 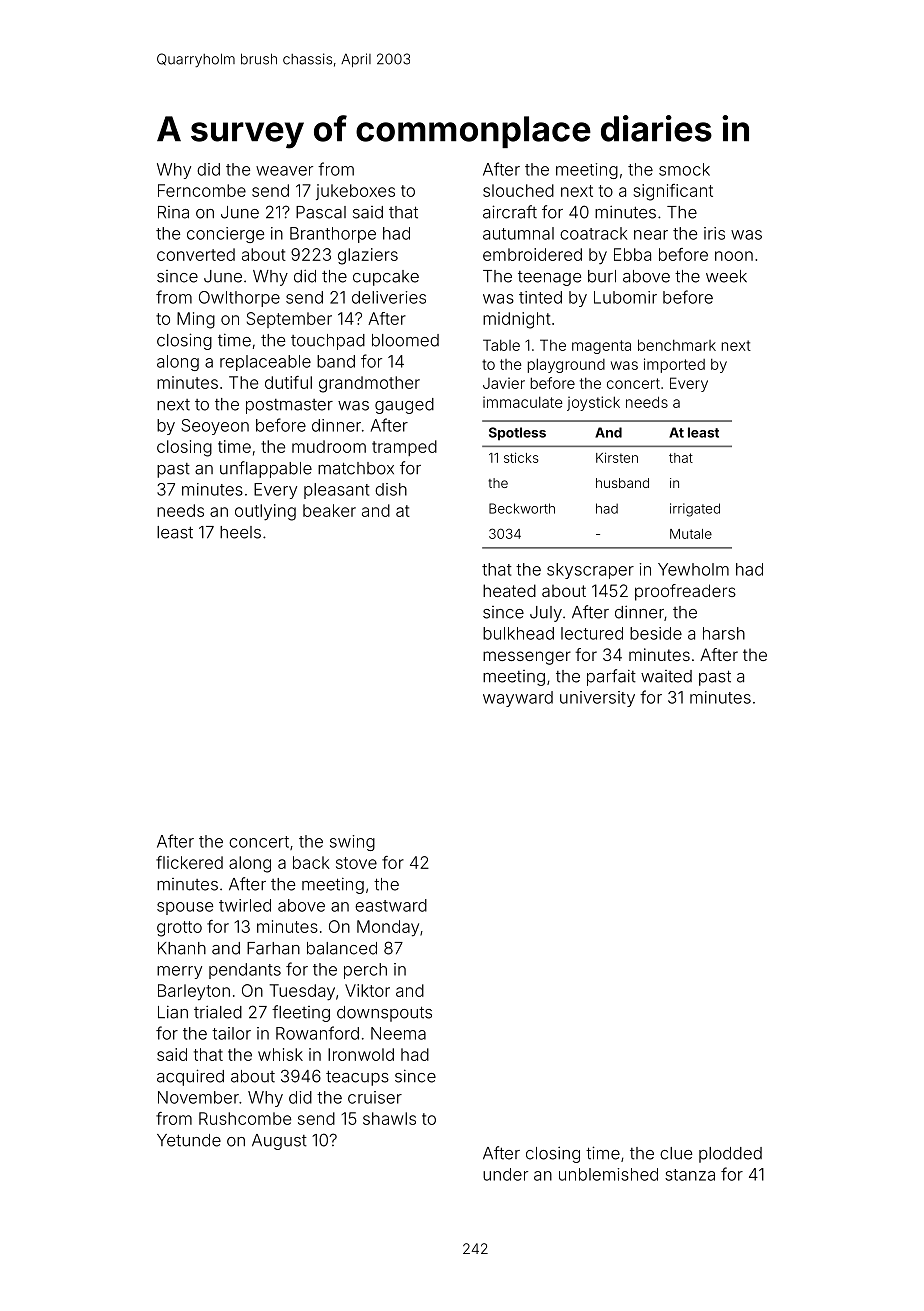 I want to click on Yetunde, so click(x=189, y=1140).
